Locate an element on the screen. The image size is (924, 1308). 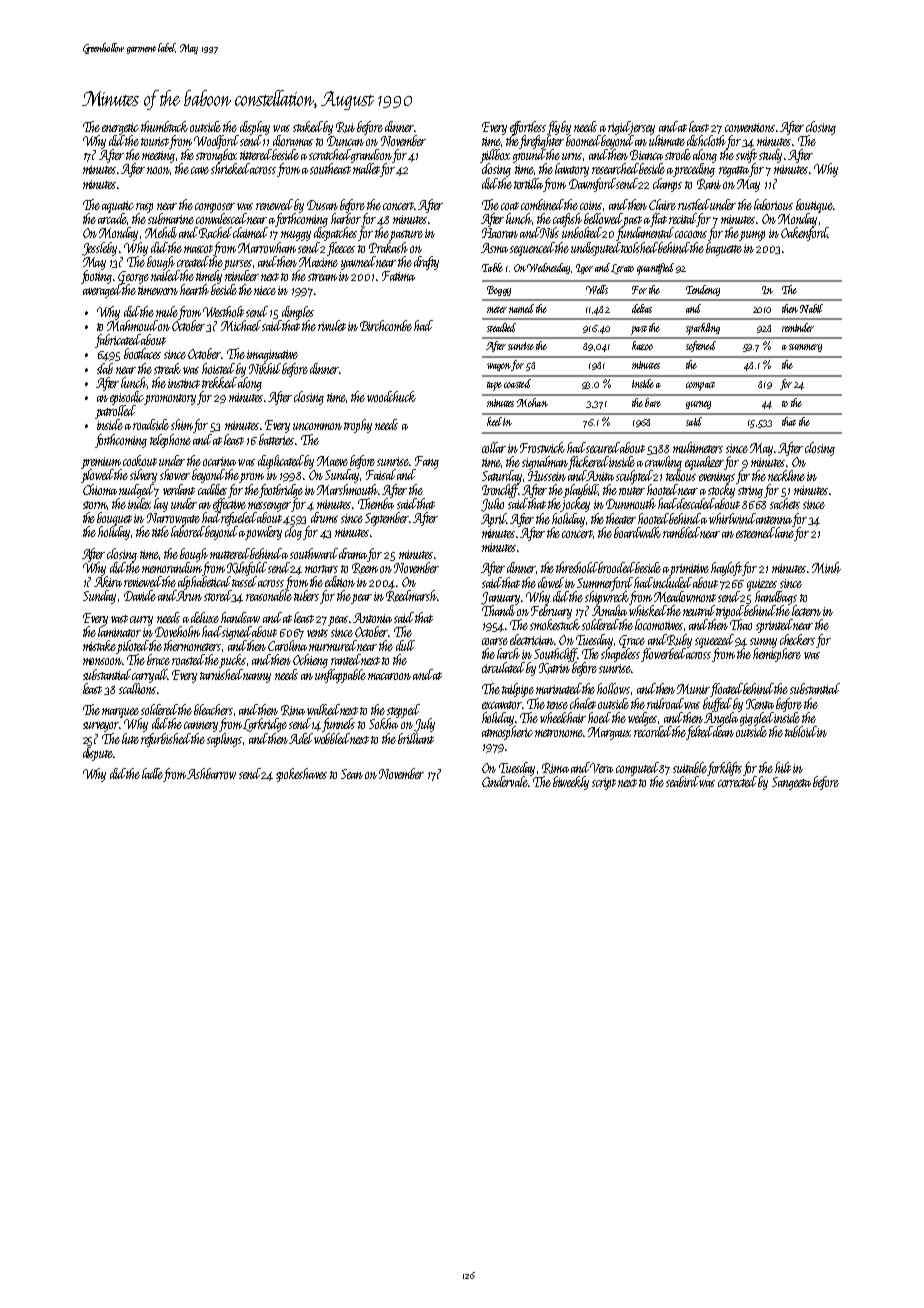
shrieked is located at coordinates (230, 168).
